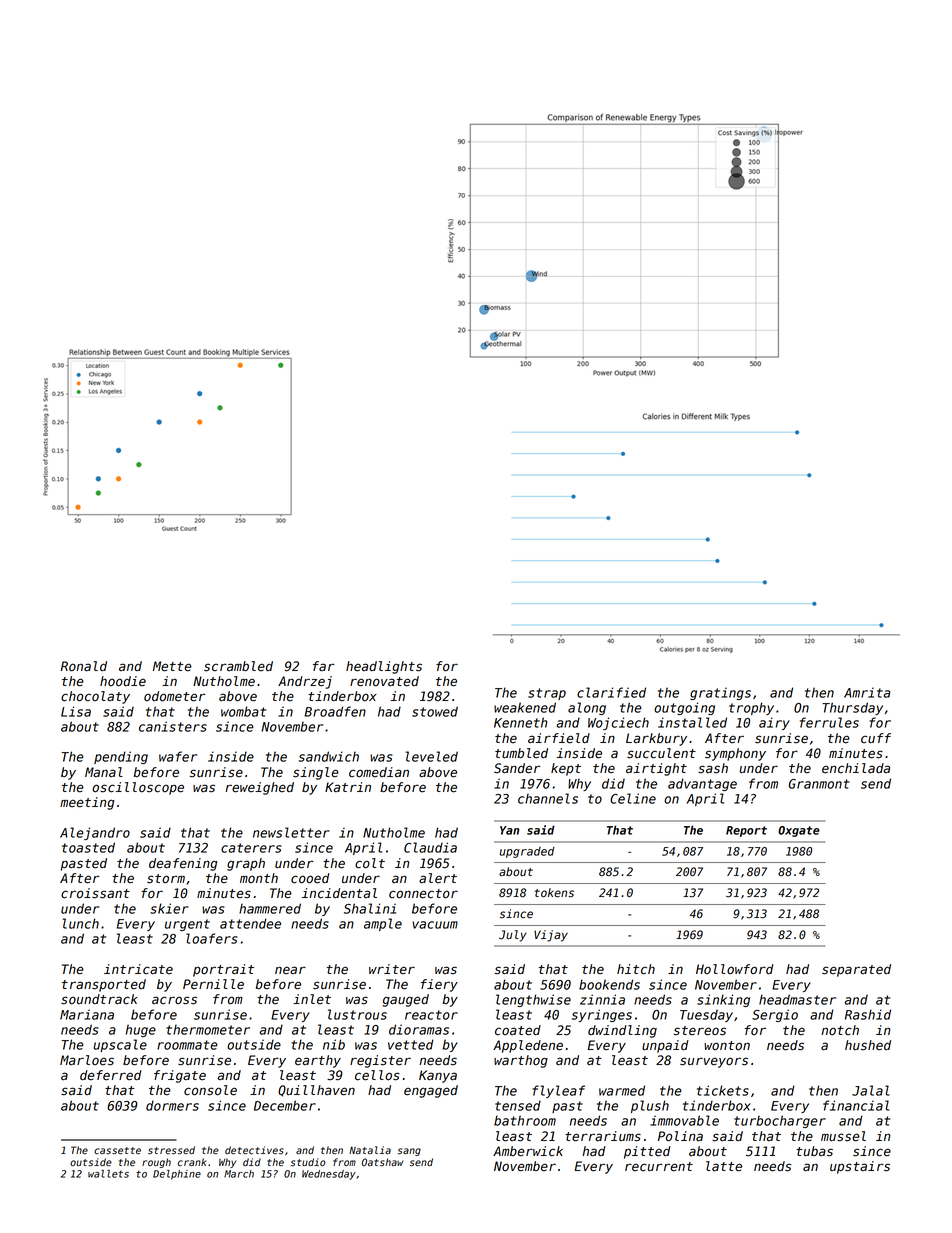 Image resolution: width=952 pixels, height=1233 pixels. I want to click on detectives, so click(254, 1150).
